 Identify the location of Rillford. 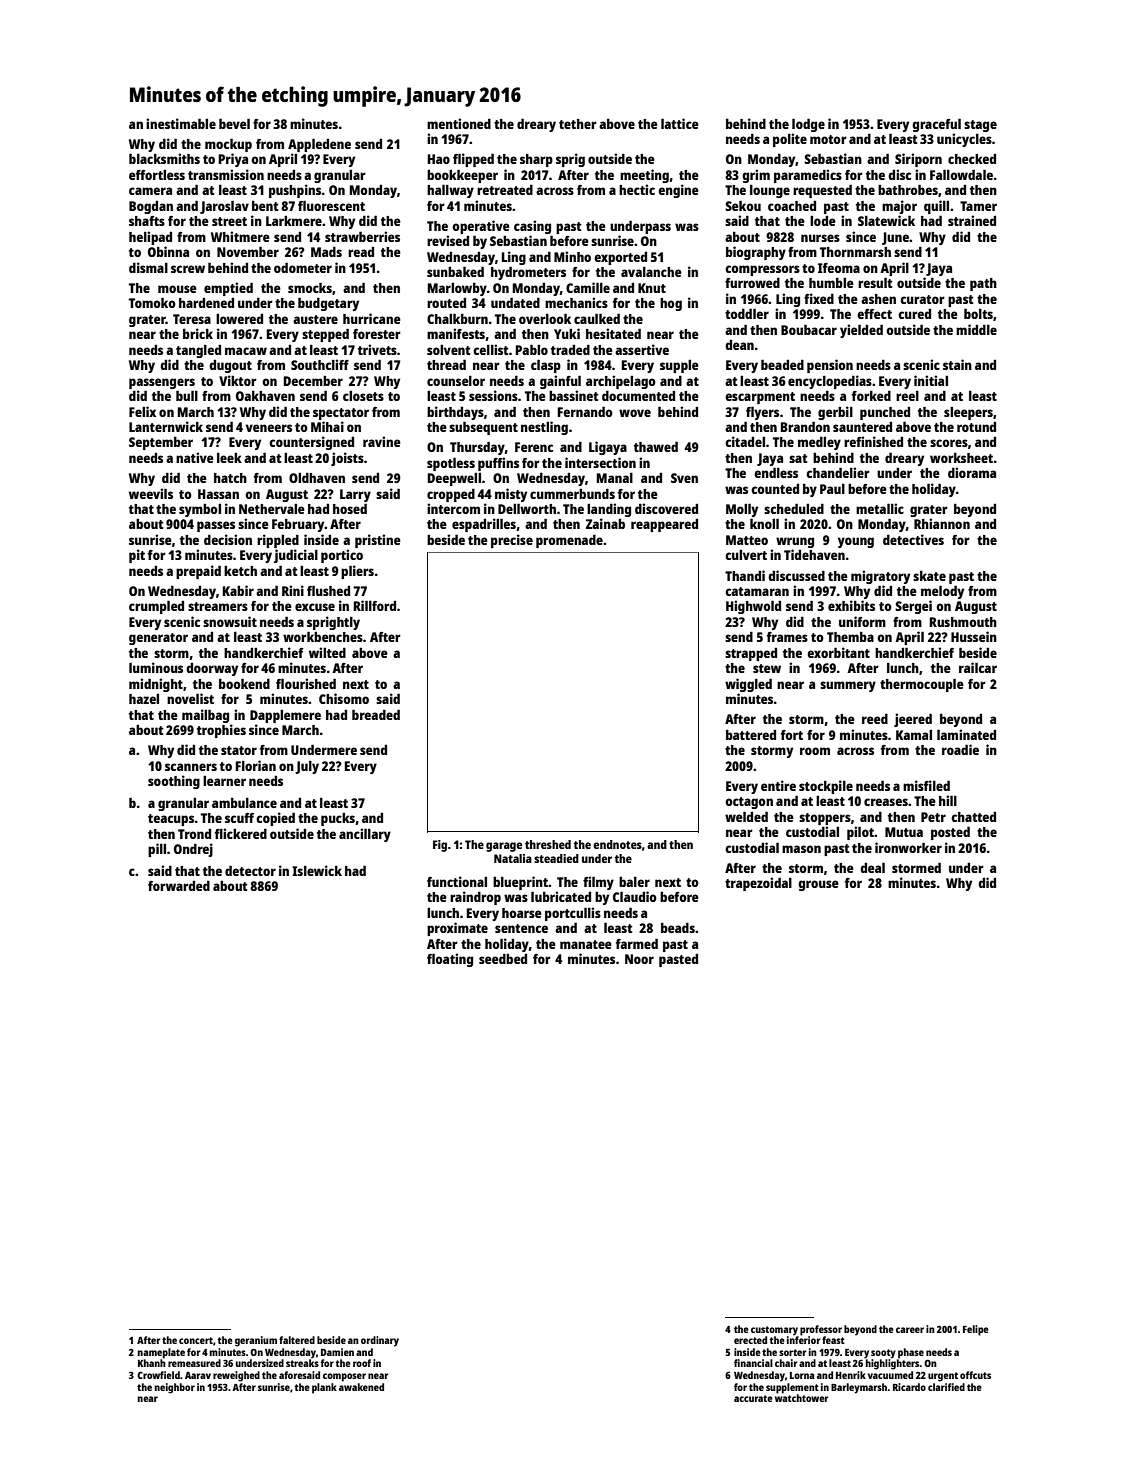
(375, 605).
